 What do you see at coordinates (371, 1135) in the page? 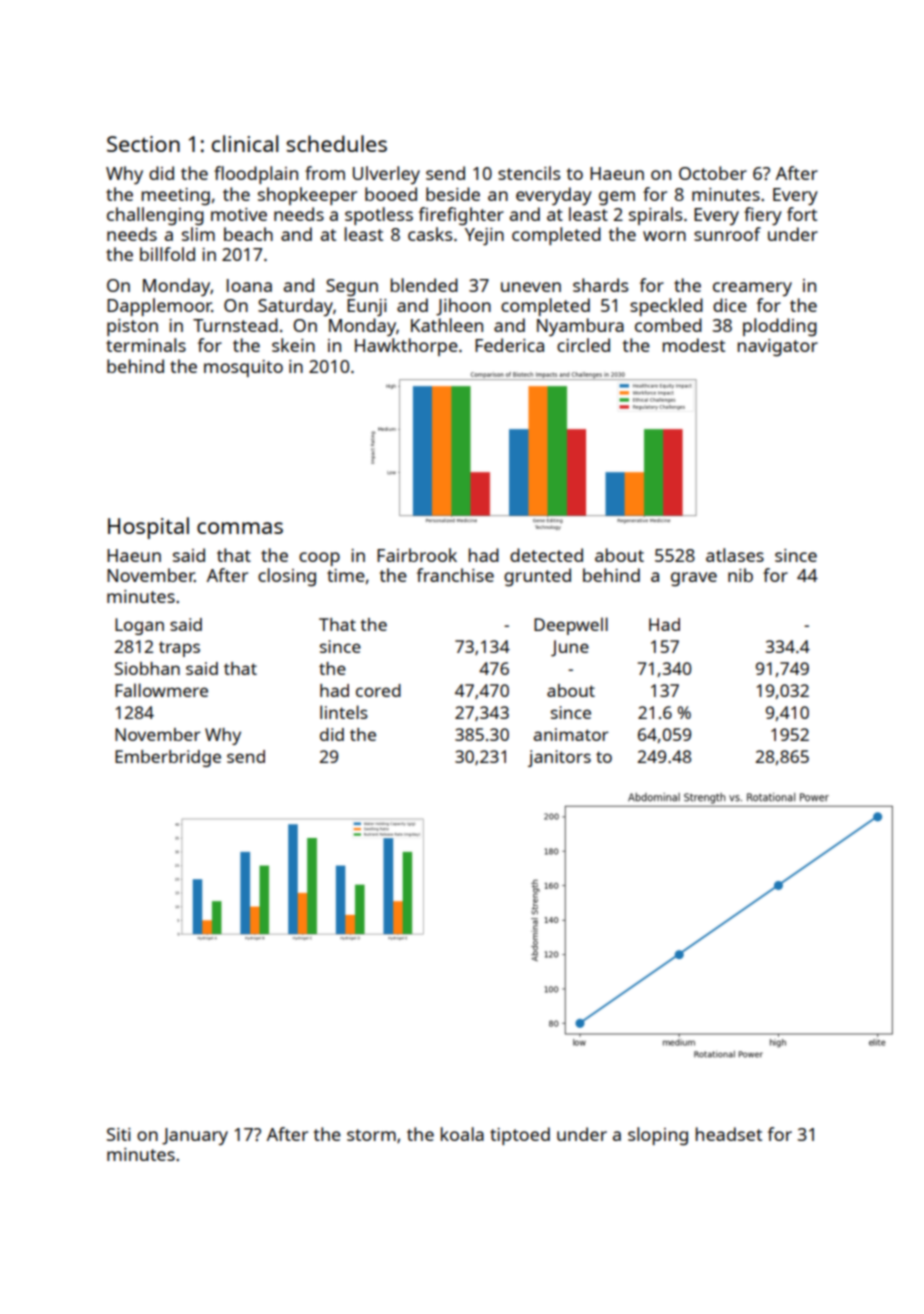
I see `storm` at bounding box center [371, 1135].
